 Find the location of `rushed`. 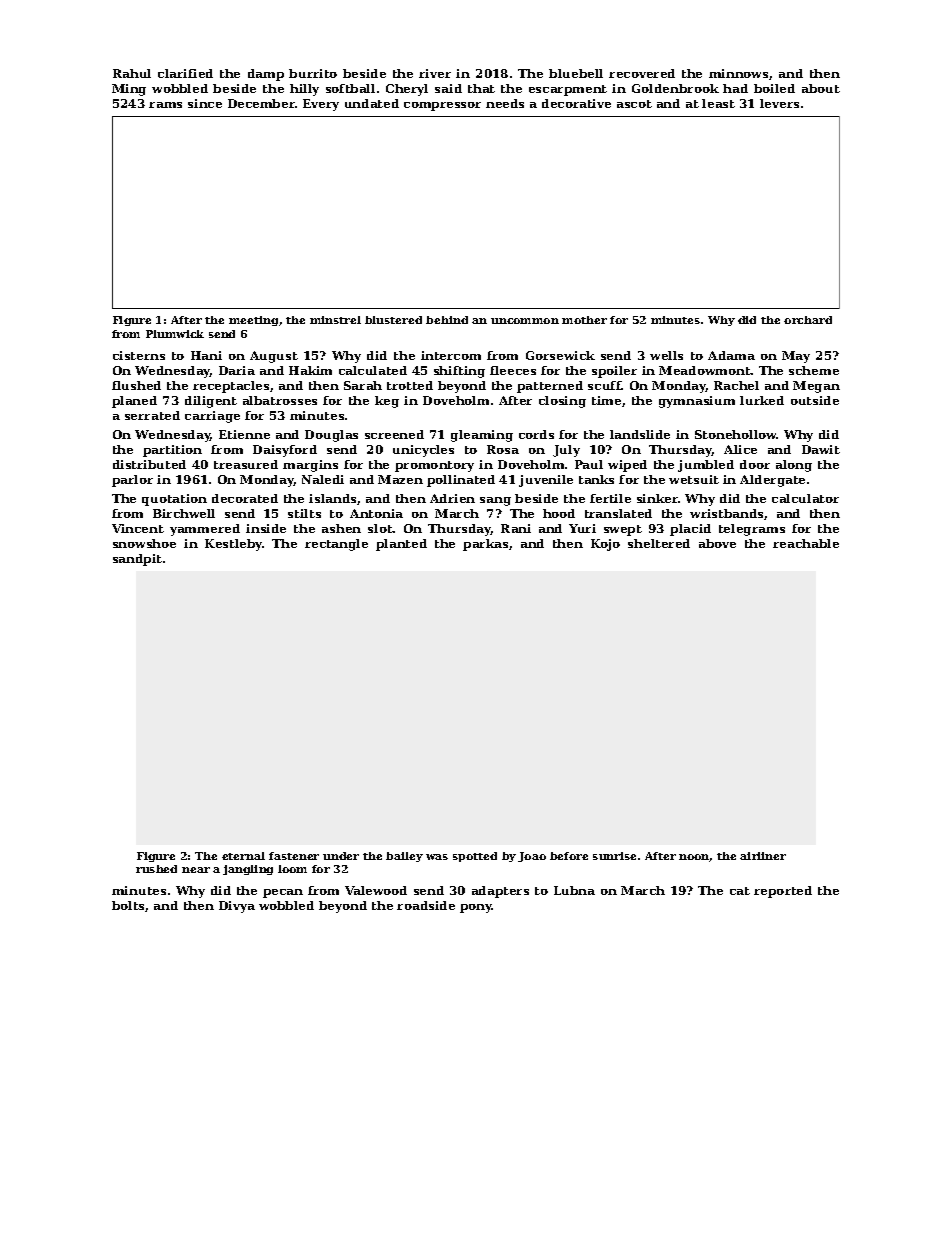

rushed is located at coordinates (156, 869).
